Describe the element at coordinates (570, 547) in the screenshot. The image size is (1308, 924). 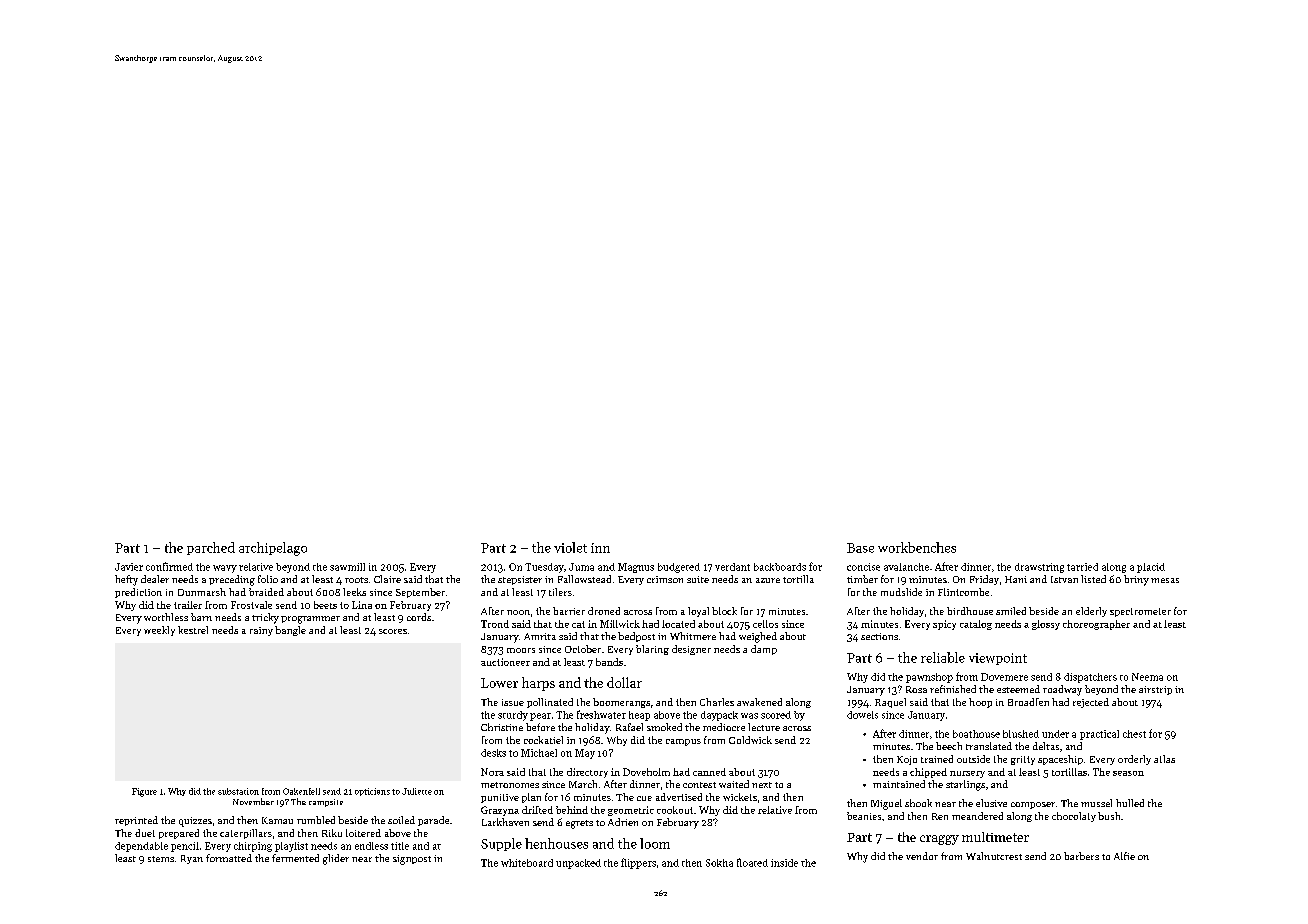
I see `violet` at that location.
